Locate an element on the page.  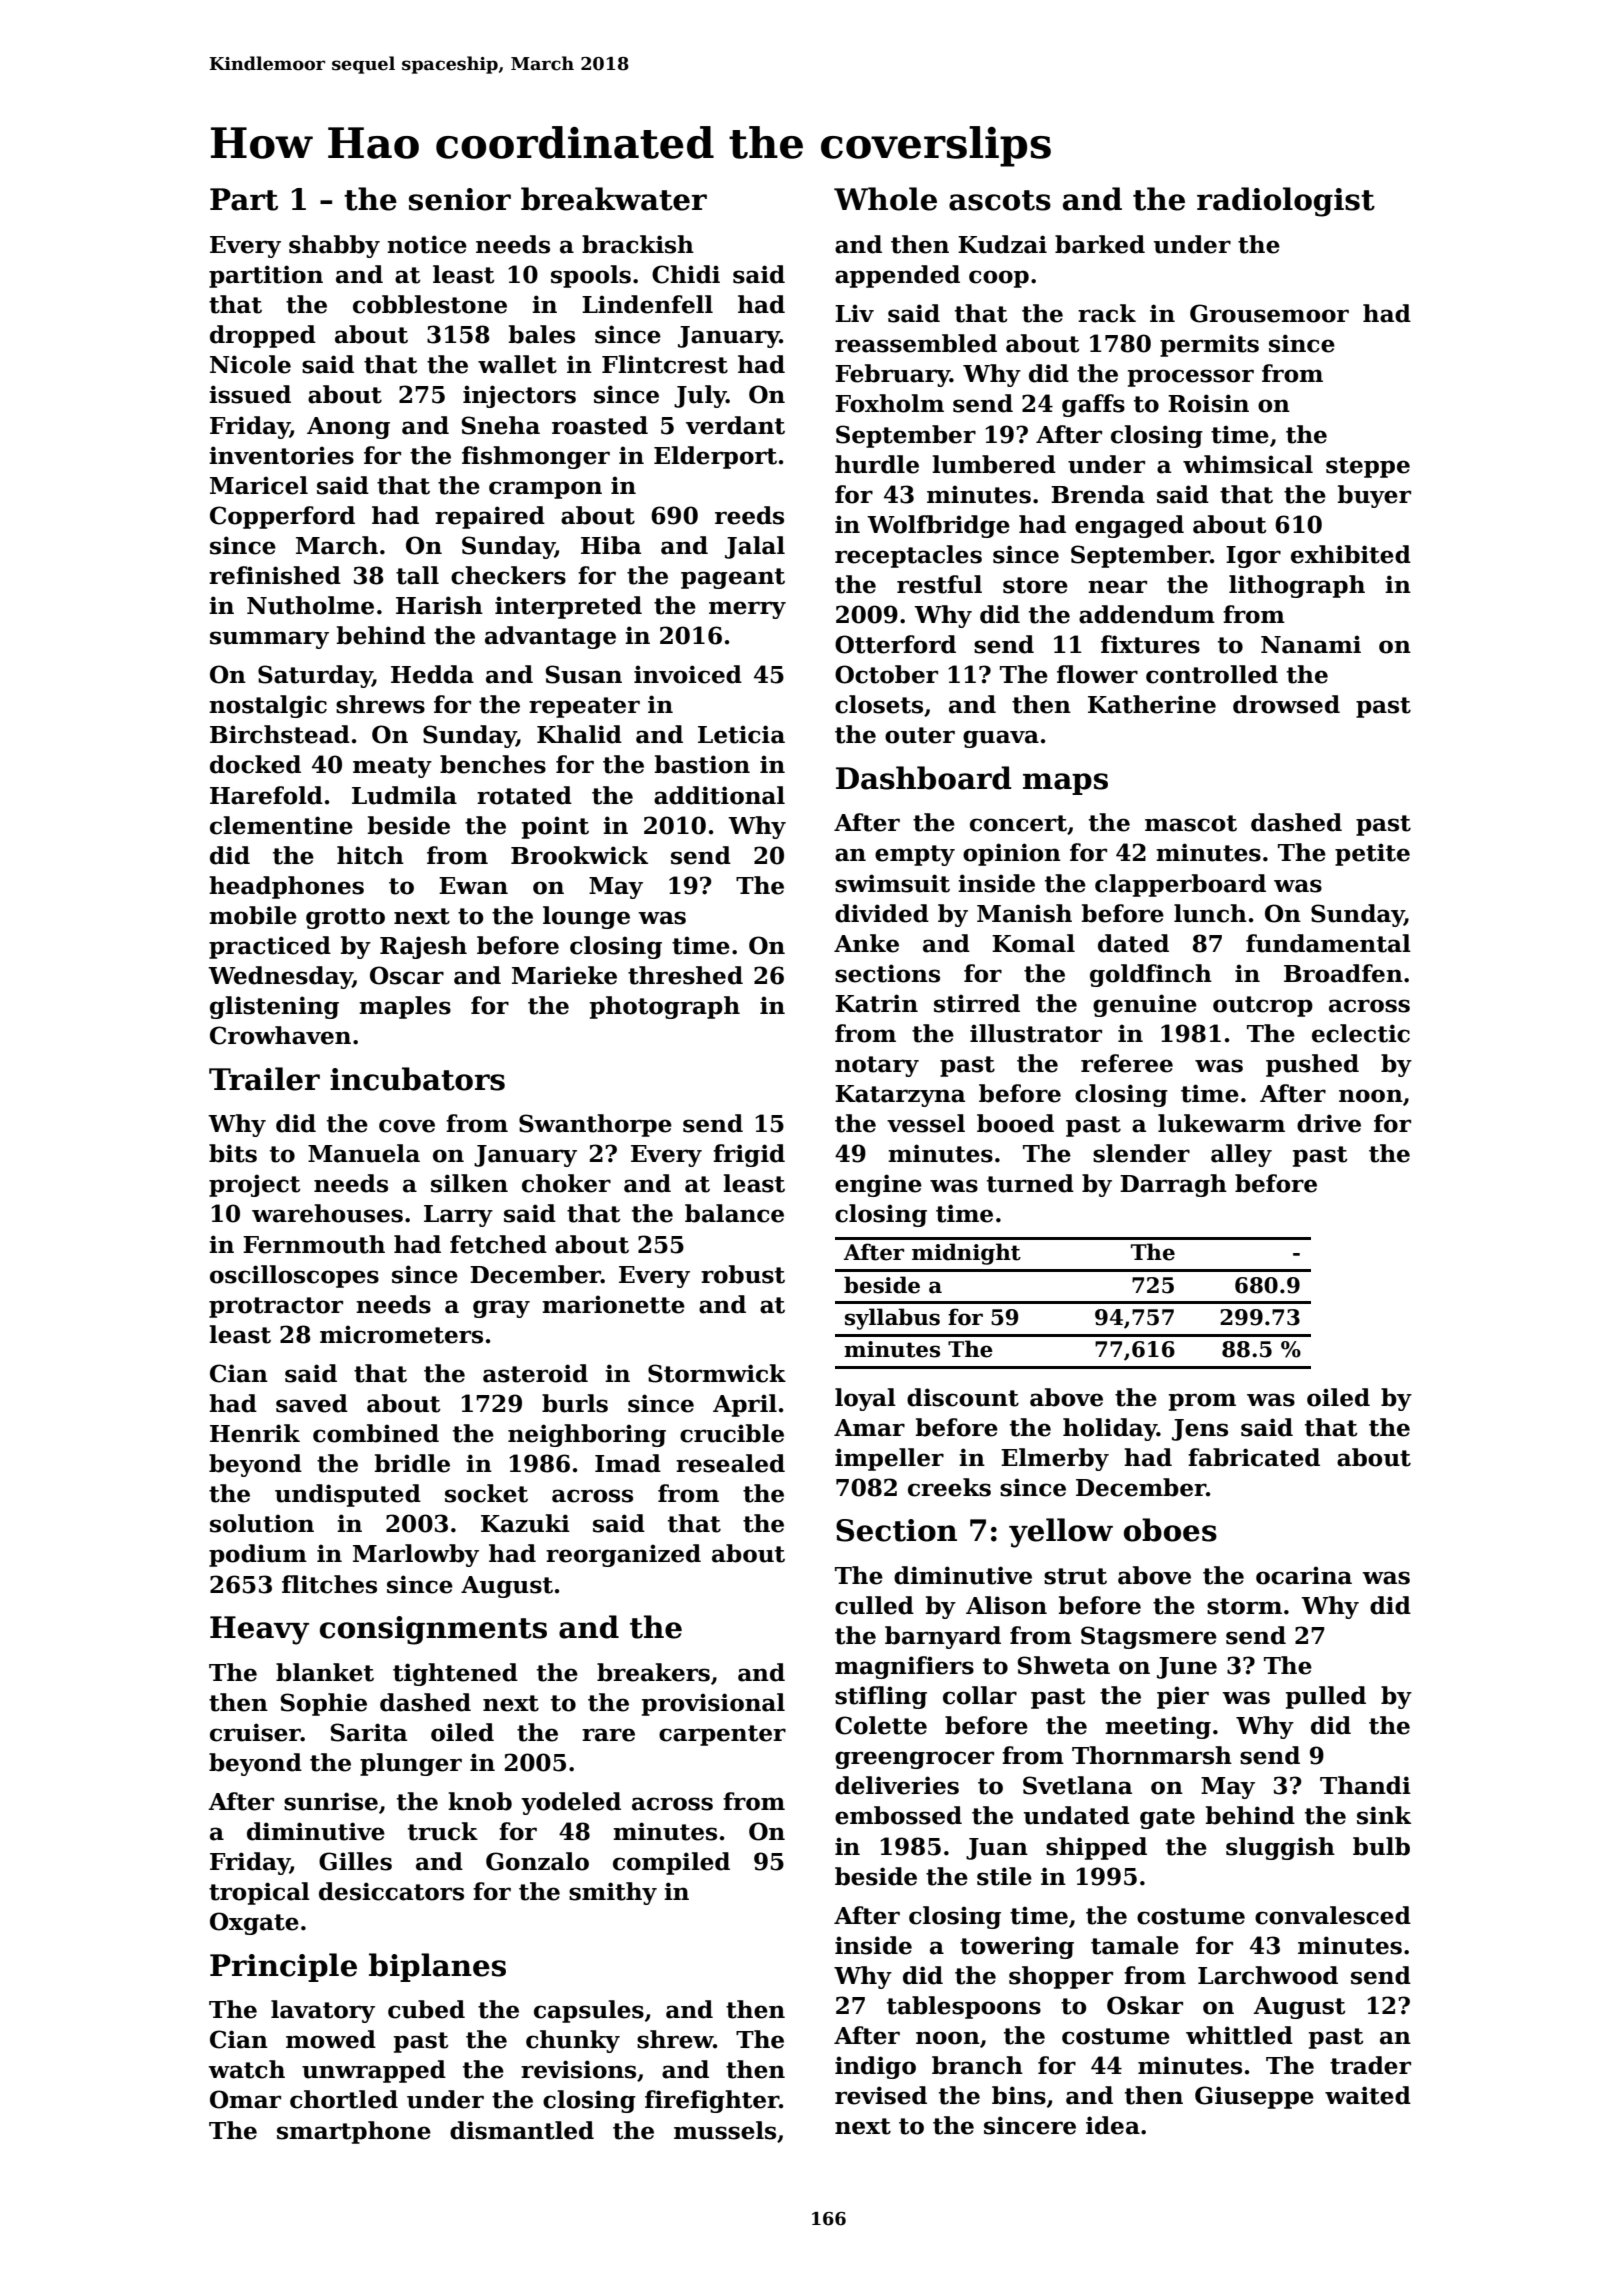
mobile is located at coordinates (253, 915).
